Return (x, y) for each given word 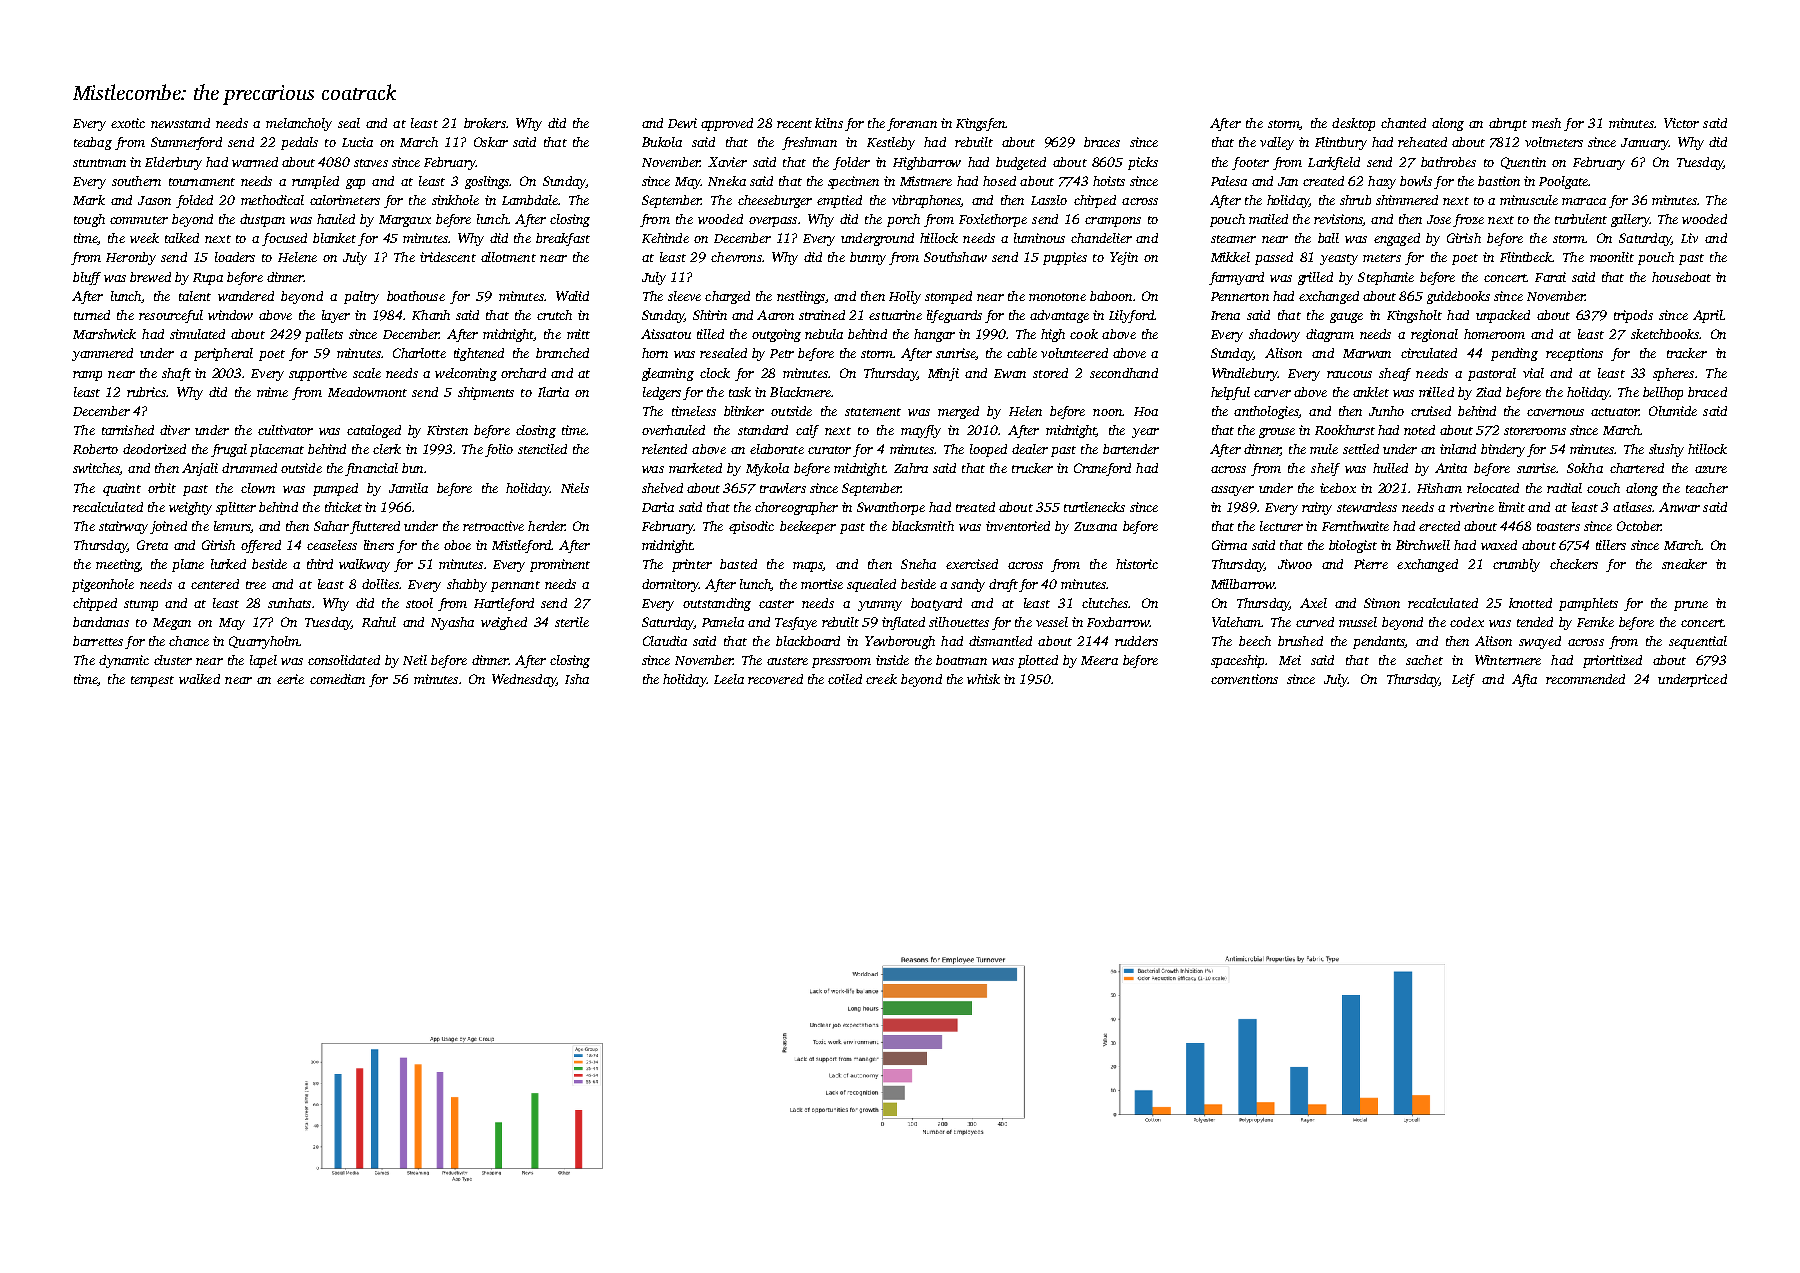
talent (195, 296)
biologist (1353, 546)
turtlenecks (1094, 507)
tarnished (128, 430)
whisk (983, 679)
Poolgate (1563, 182)
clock (715, 373)
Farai (1550, 277)
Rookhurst (1345, 430)
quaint (122, 489)
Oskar (491, 142)
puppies (1065, 258)
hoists (1109, 181)
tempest (152, 681)
